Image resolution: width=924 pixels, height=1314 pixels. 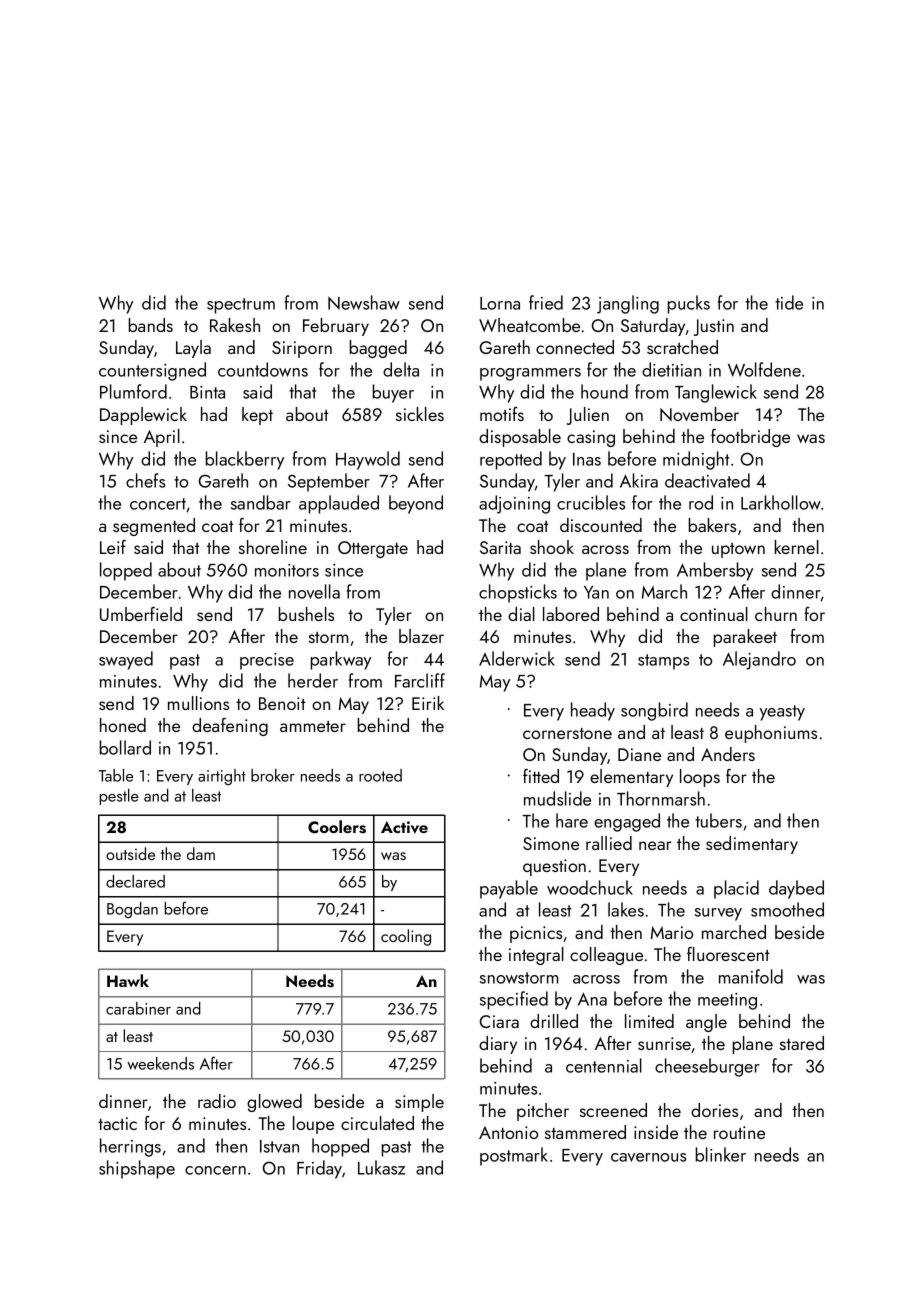 I want to click on fried, so click(x=546, y=302).
